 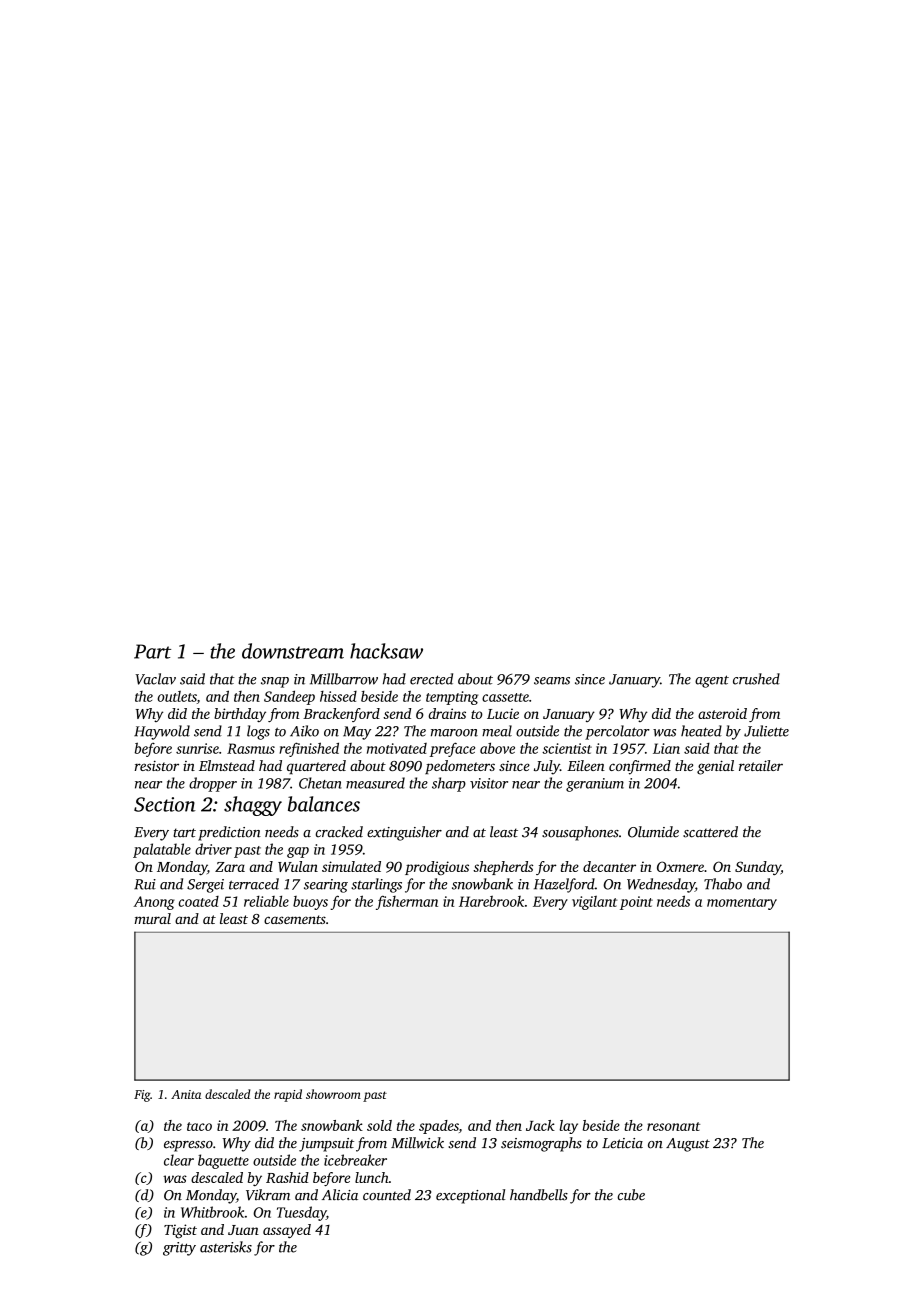 What do you see at coordinates (540, 1125) in the screenshot?
I see `Jack` at bounding box center [540, 1125].
